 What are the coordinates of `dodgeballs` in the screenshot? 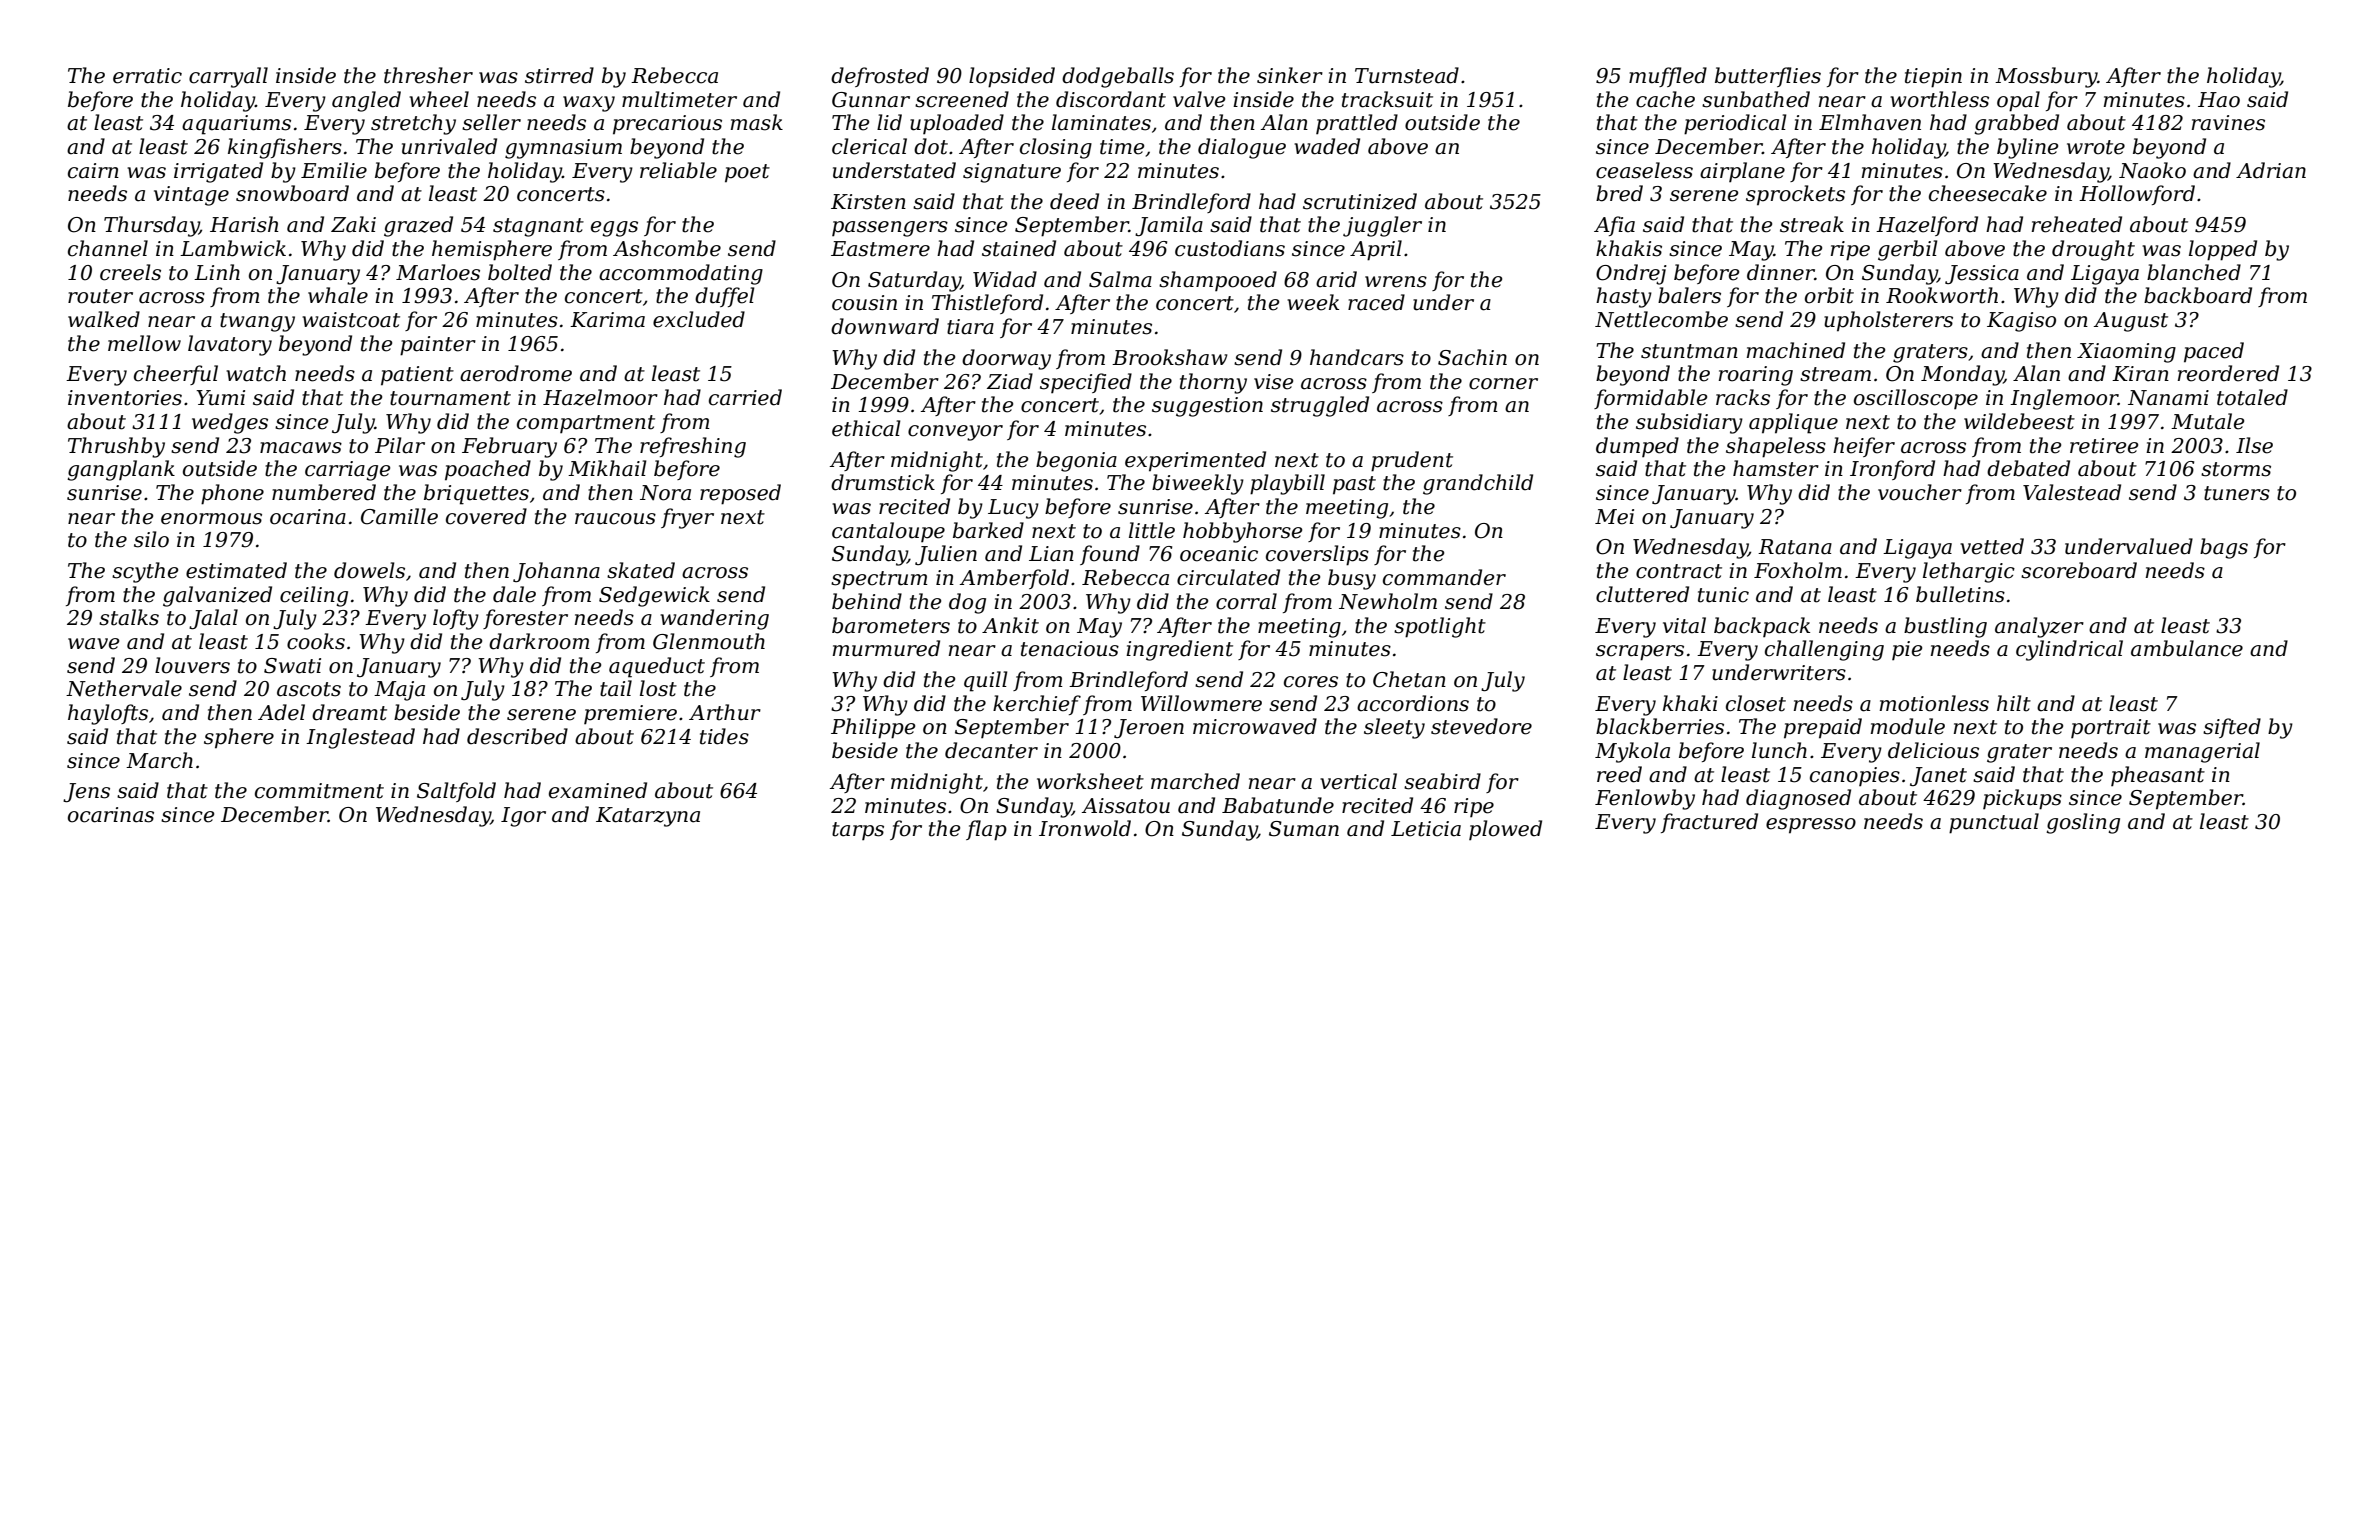 It's located at (1118, 77).
